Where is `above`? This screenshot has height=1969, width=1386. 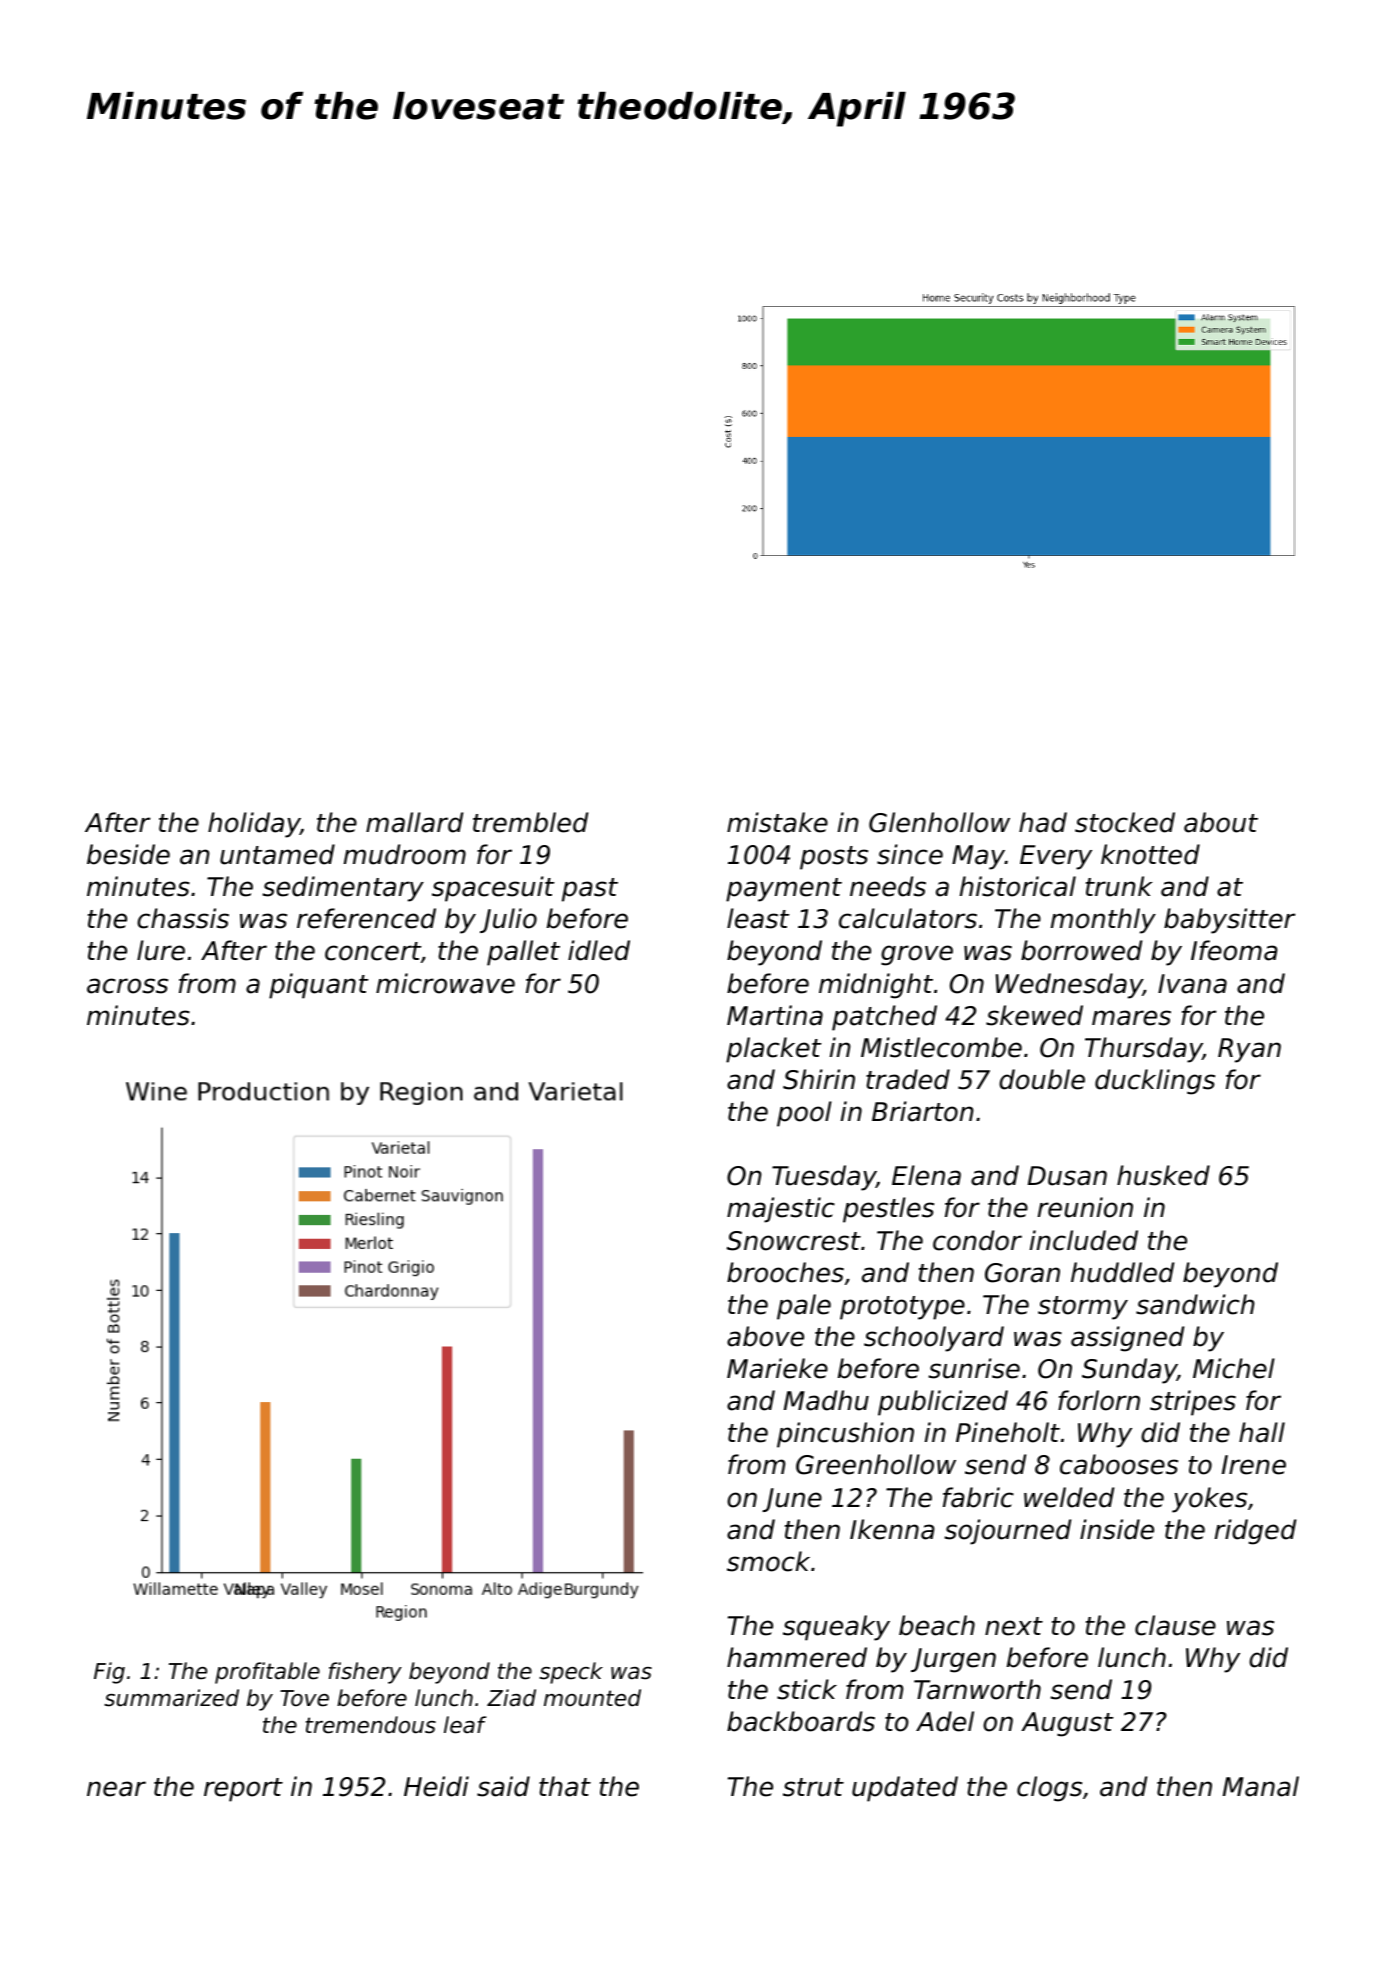
above is located at coordinates (765, 1336).
